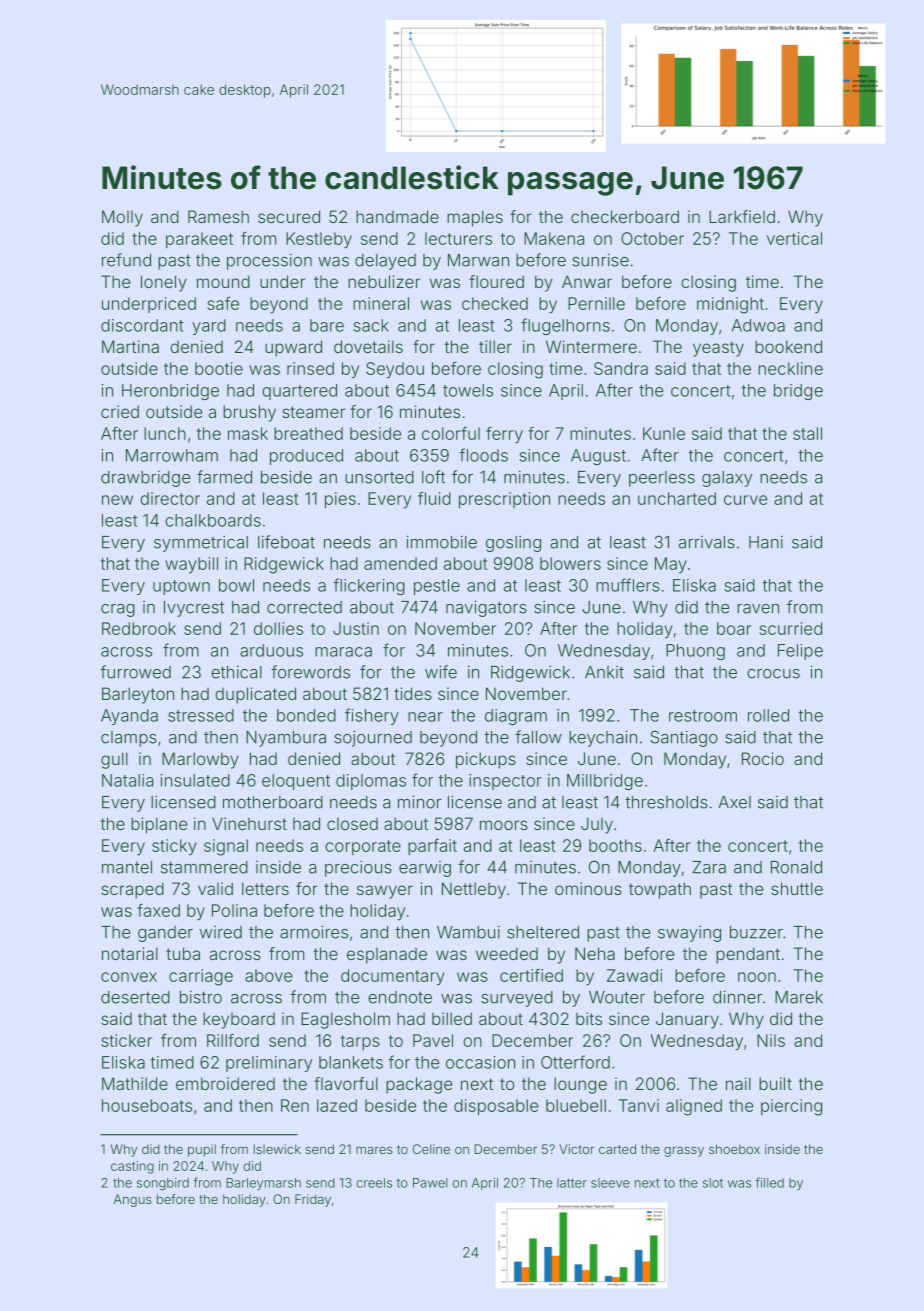  What do you see at coordinates (738, 1083) in the image?
I see `nail` at bounding box center [738, 1083].
